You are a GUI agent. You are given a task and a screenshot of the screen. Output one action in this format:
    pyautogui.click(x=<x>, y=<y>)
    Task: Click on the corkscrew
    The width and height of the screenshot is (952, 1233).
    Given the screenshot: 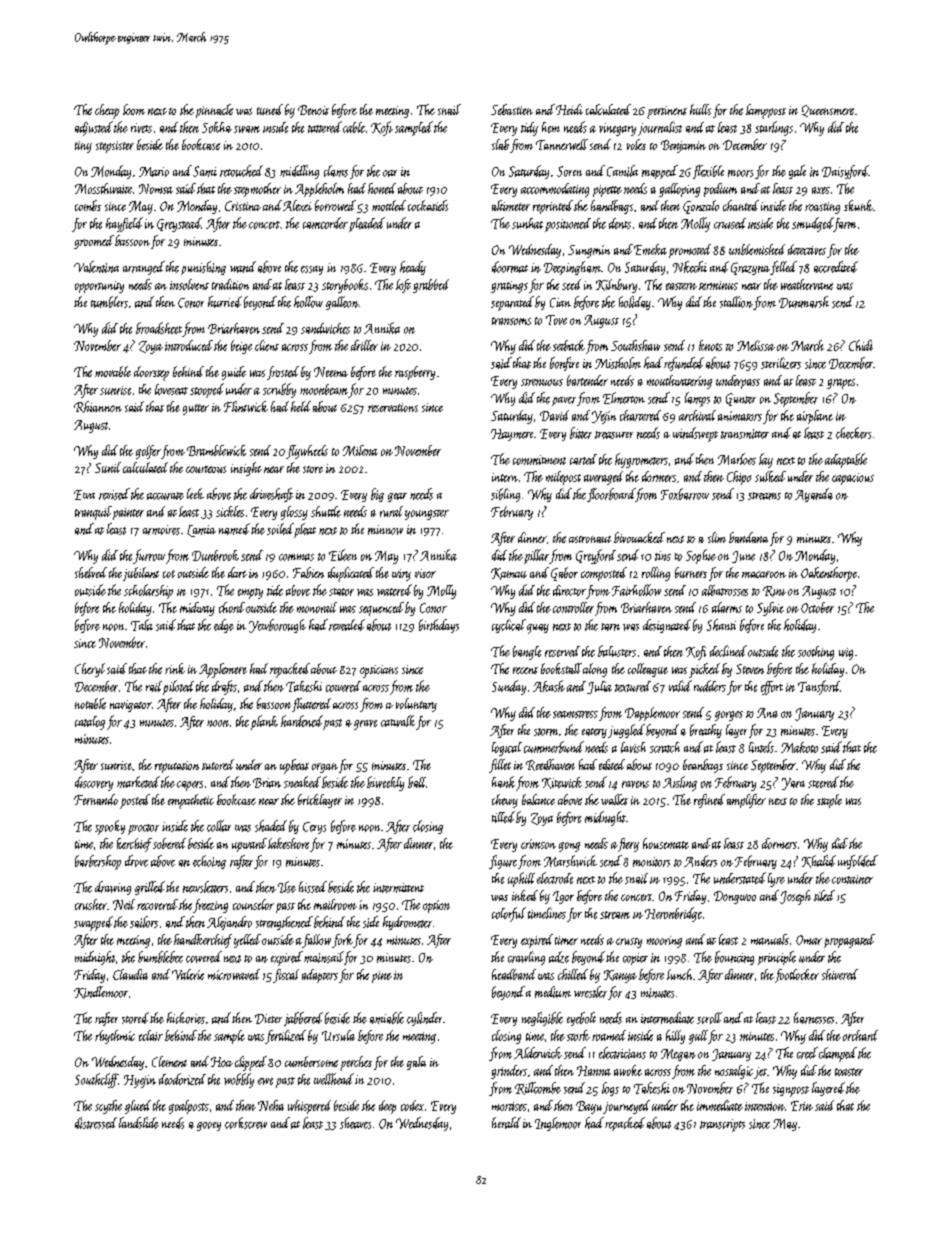 What is the action you would take?
    pyautogui.click(x=246, y=1123)
